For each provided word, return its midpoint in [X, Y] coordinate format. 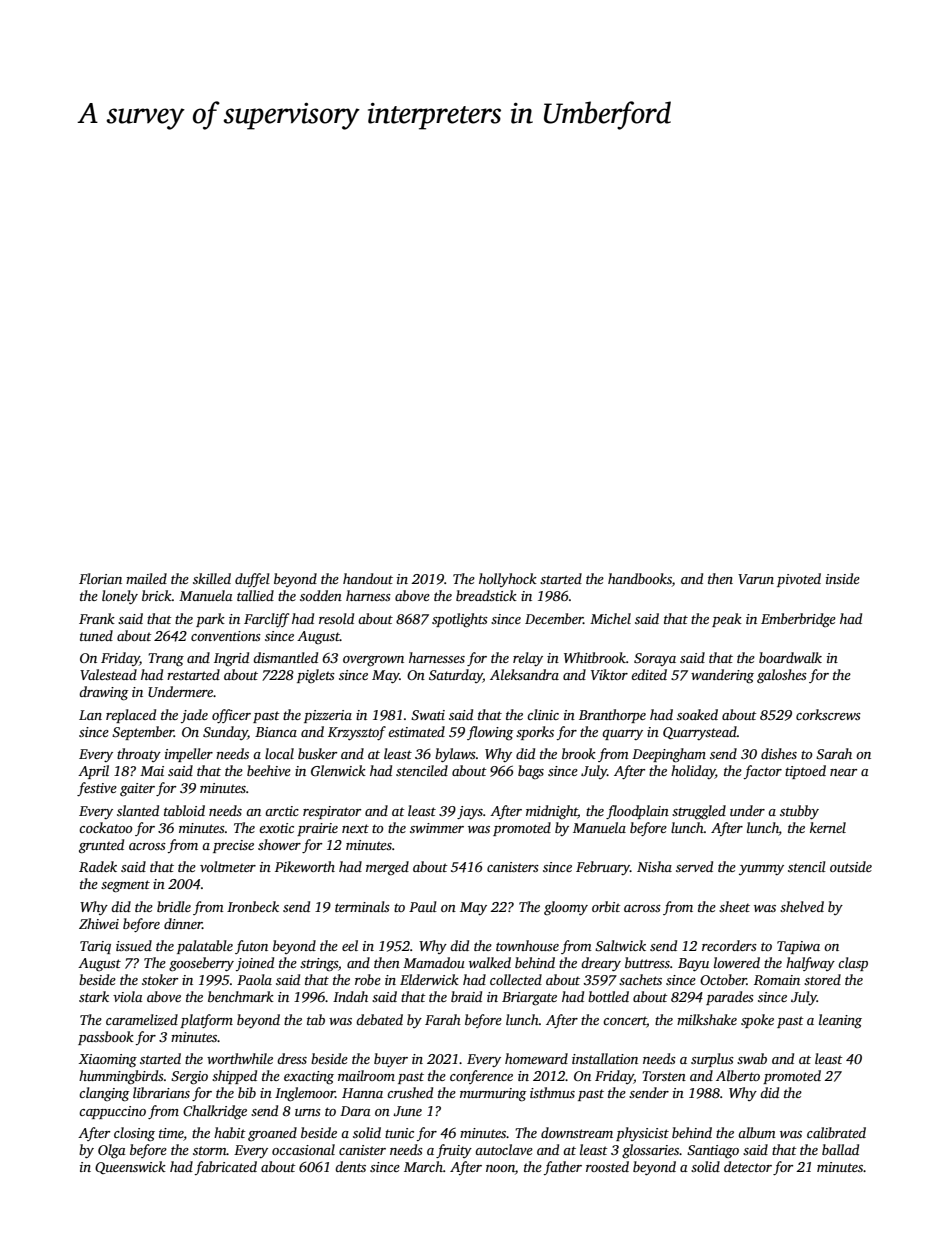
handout [368, 578]
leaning [840, 1021]
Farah [443, 1019]
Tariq [95, 947]
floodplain [637, 812]
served [694, 866]
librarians [161, 1092]
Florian [100, 578]
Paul [423, 906]
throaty [139, 755]
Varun [756, 579]
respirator [332, 812]
